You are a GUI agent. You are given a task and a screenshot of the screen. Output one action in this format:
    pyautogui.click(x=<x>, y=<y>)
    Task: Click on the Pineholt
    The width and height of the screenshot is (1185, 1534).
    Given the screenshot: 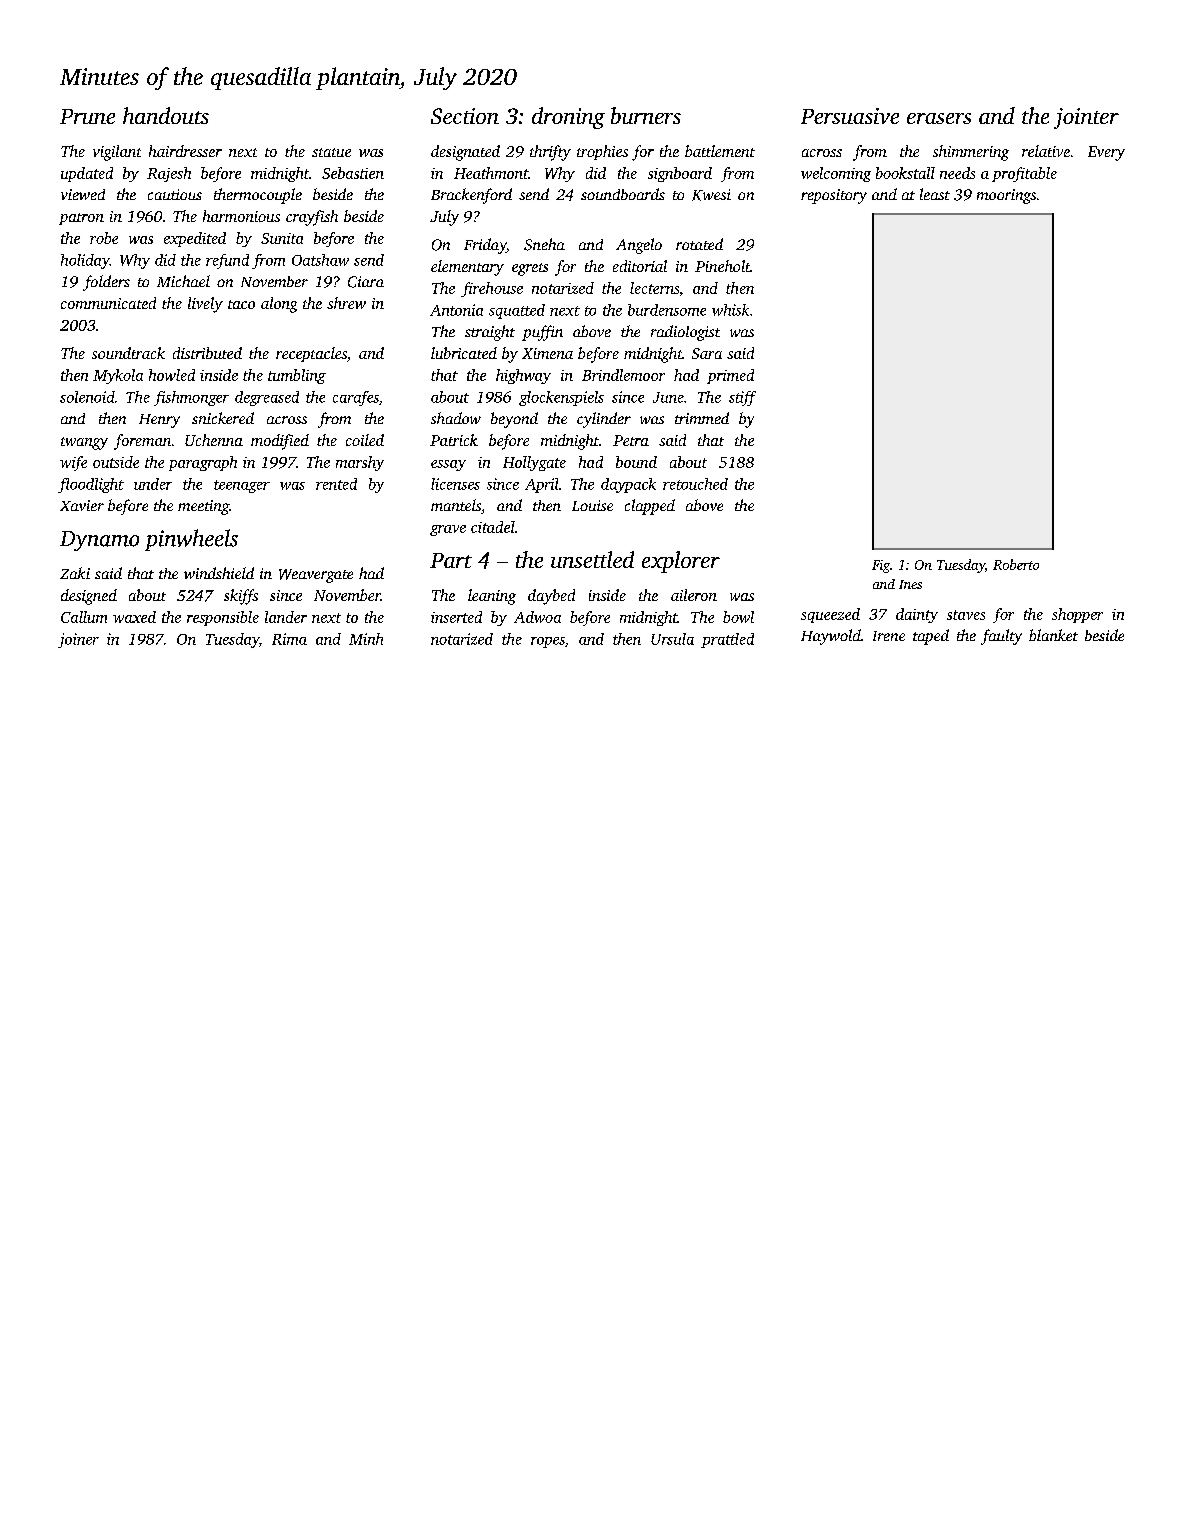 What is the action you would take?
    pyautogui.click(x=722, y=266)
